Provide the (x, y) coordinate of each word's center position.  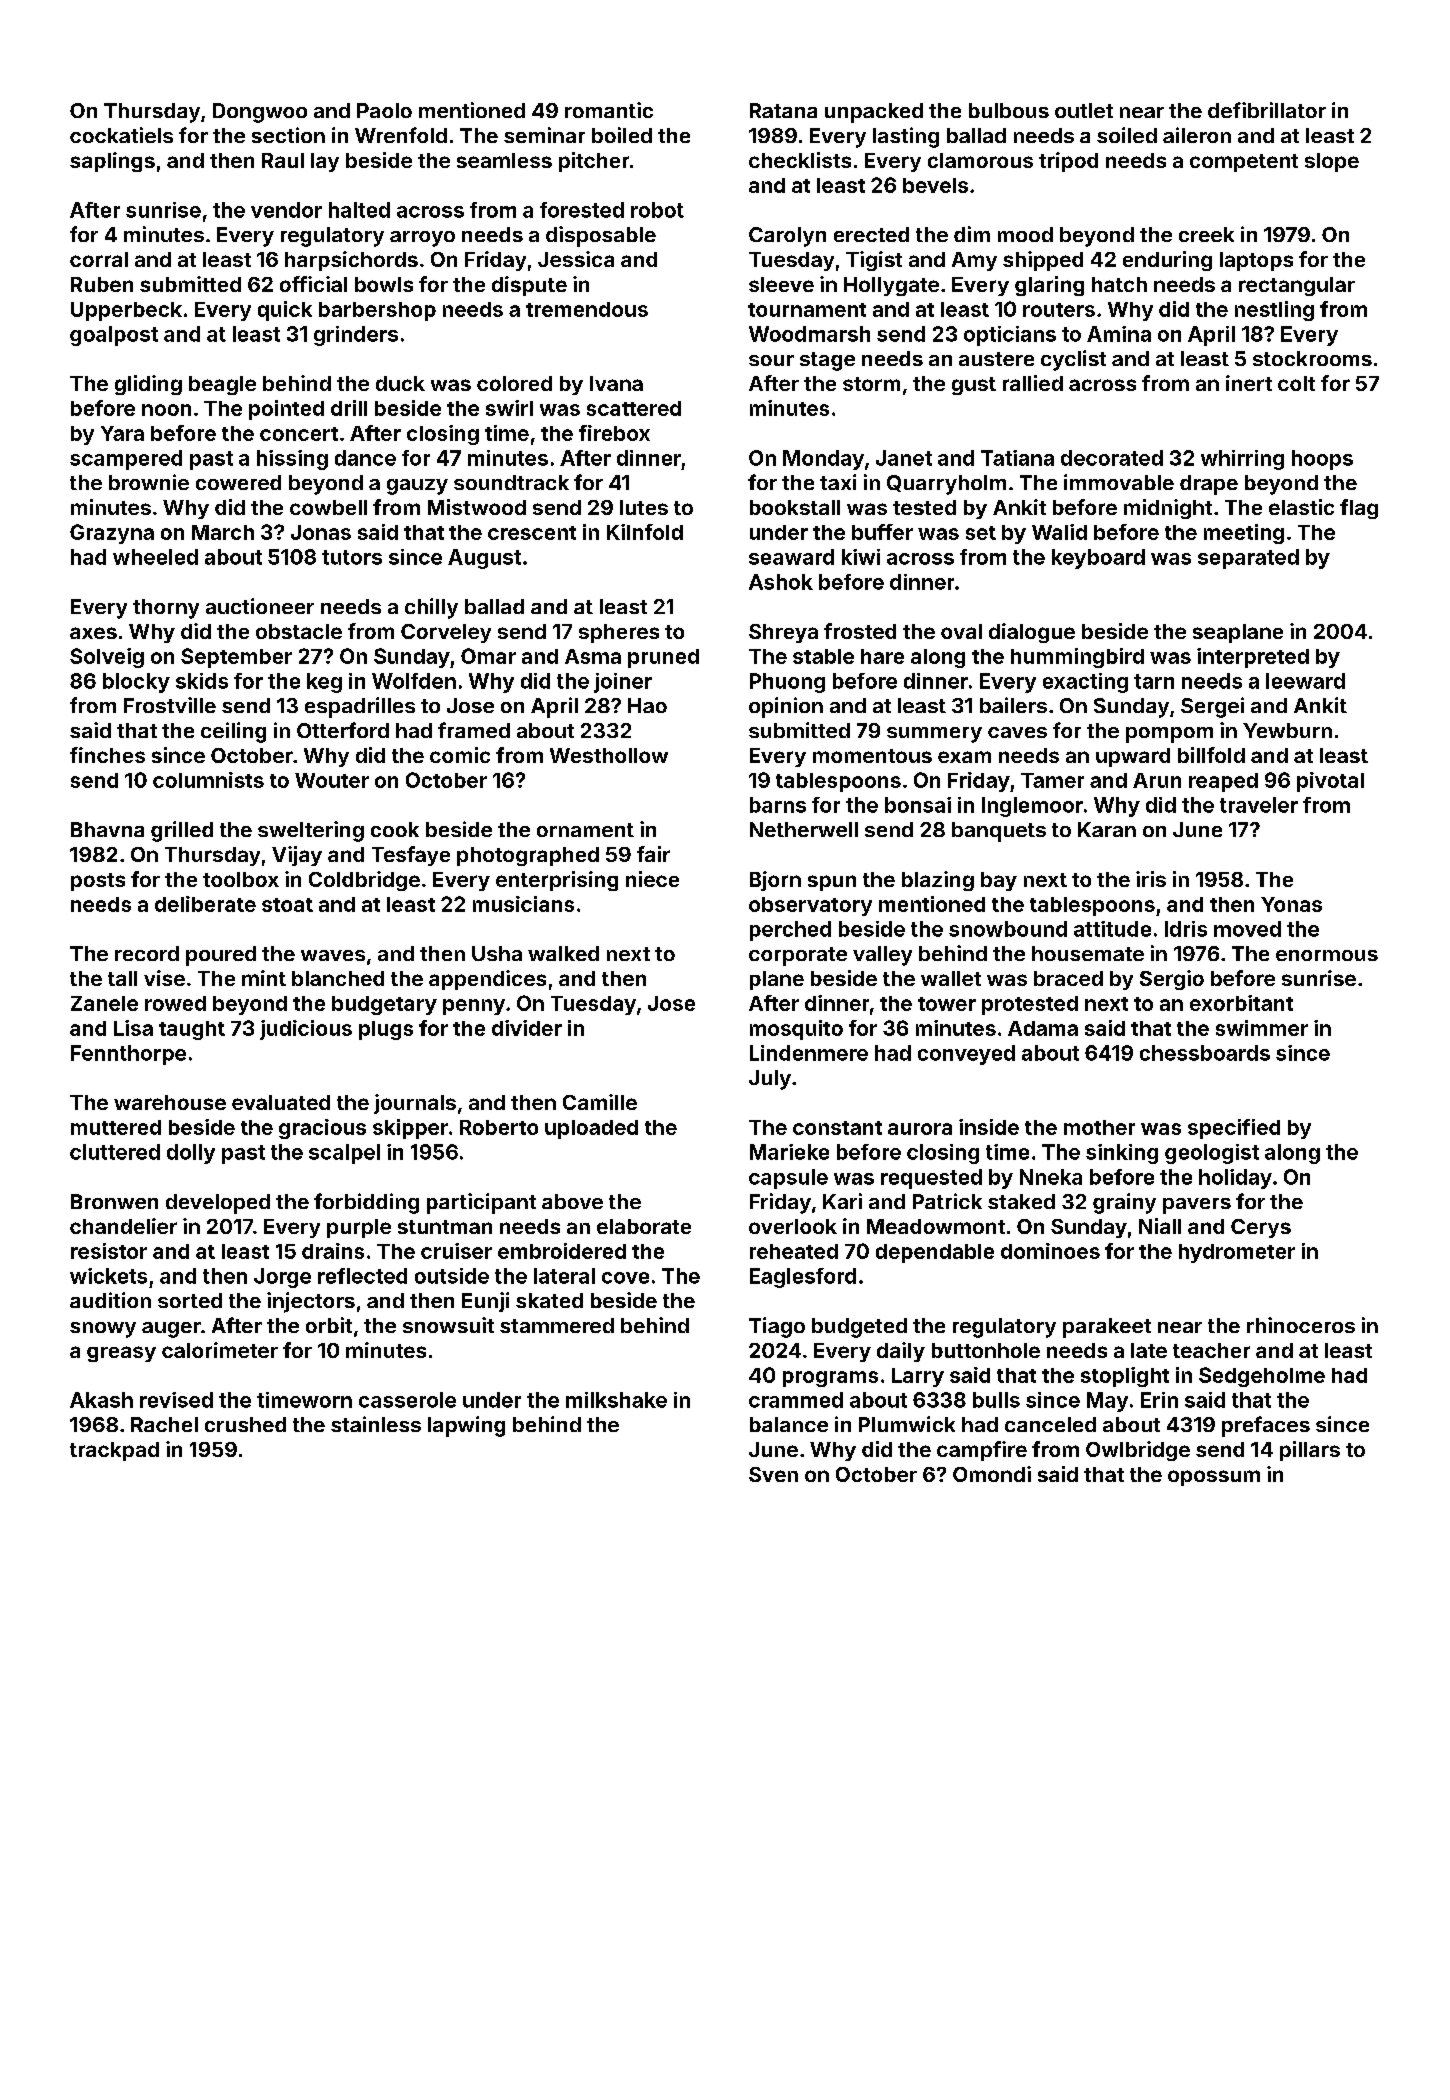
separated (1248, 559)
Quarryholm (946, 485)
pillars (1310, 1451)
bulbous (1009, 110)
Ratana (783, 110)
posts (98, 882)
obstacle (299, 631)
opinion (786, 707)
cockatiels (121, 135)
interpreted (1253, 658)
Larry (918, 1377)
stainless (376, 1424)
